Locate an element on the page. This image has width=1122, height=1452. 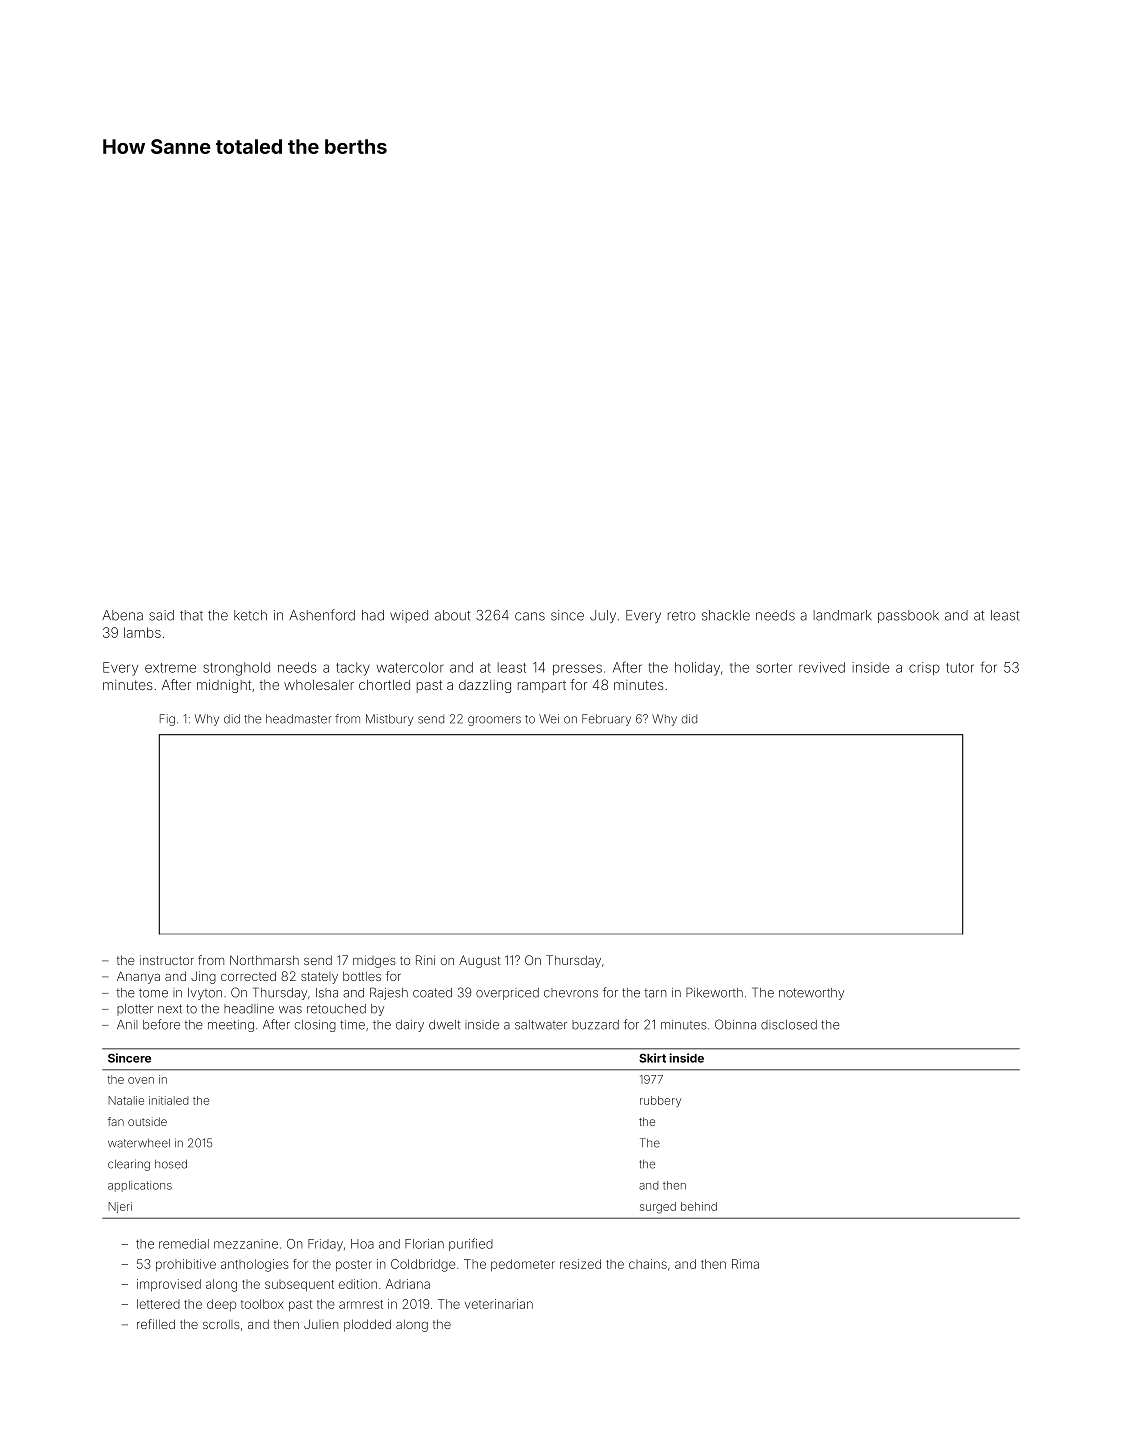
tutor is located at coordinates (960, 668).
